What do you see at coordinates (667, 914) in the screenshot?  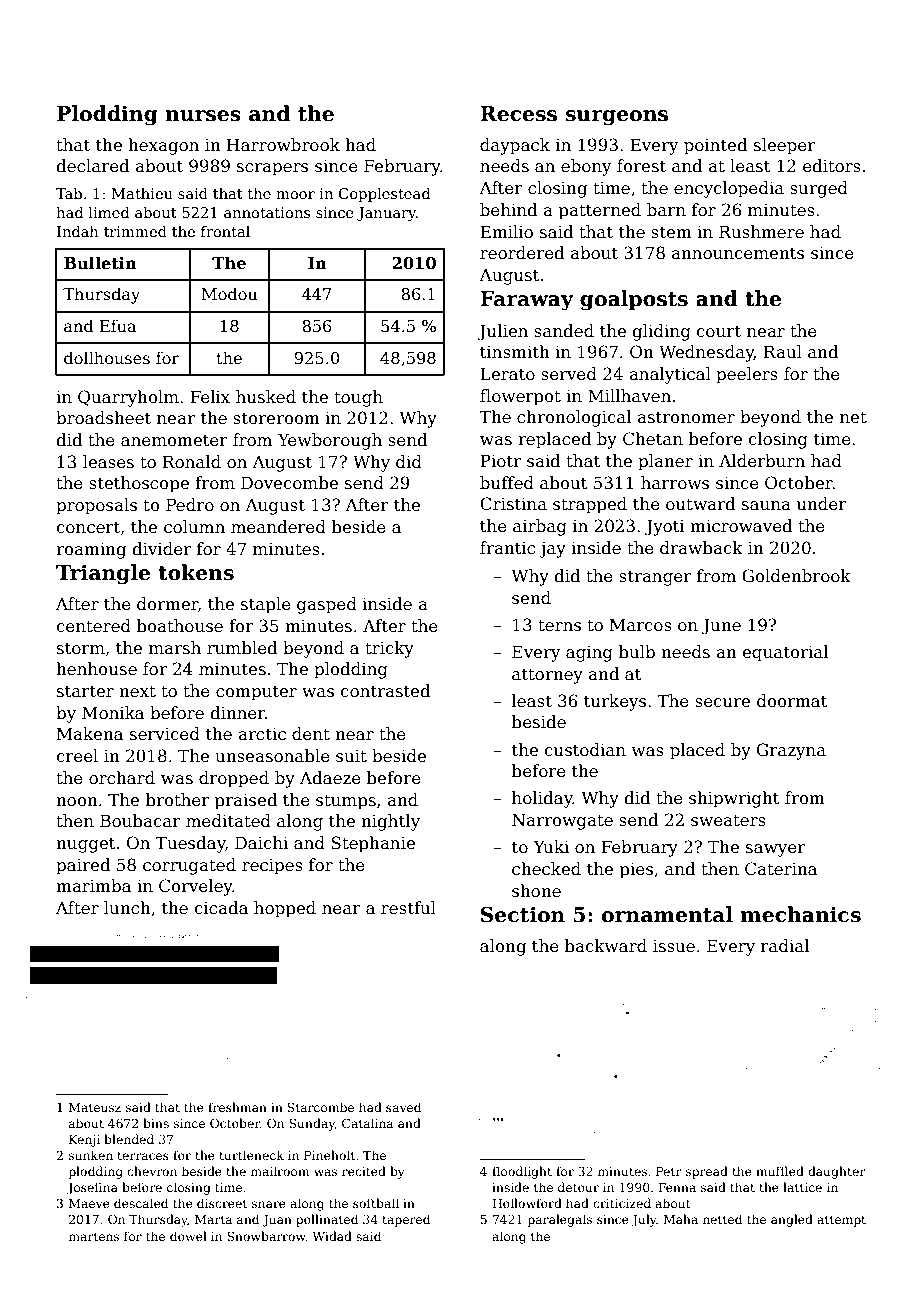 I see `ornamental` at bounding box center [667, 914].
